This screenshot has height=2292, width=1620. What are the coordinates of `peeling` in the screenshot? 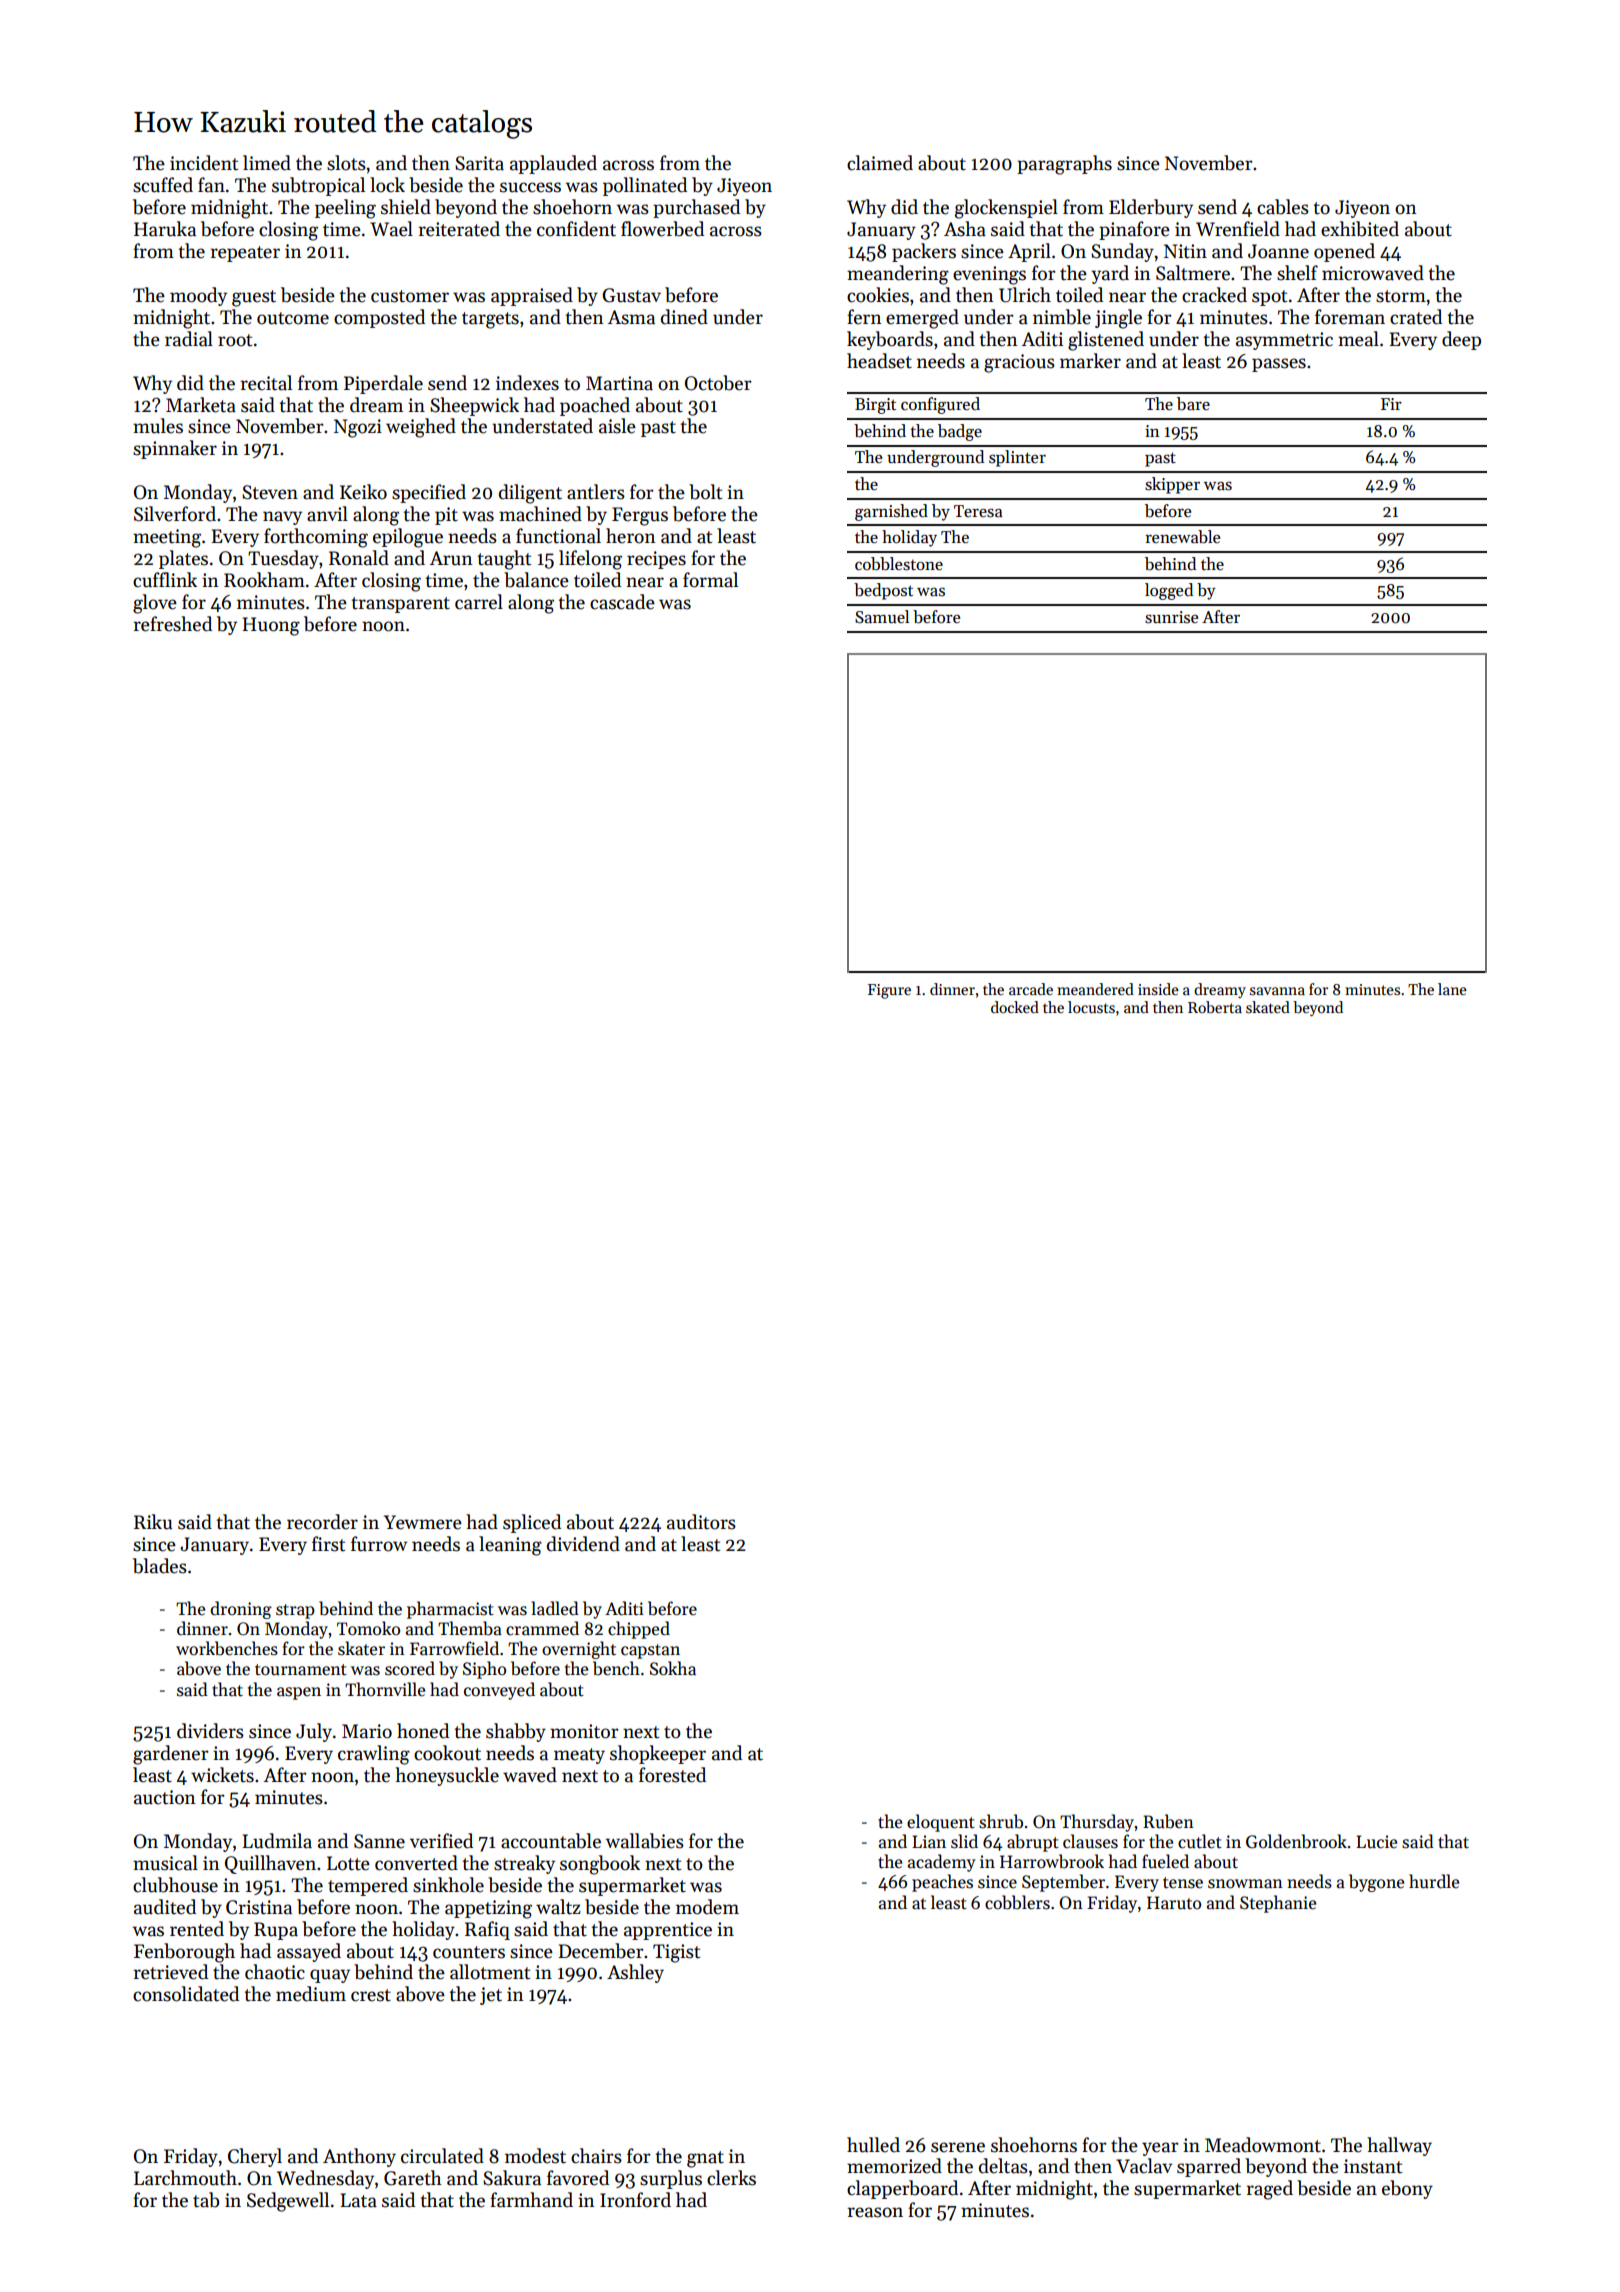 It's located at (345, 209).
